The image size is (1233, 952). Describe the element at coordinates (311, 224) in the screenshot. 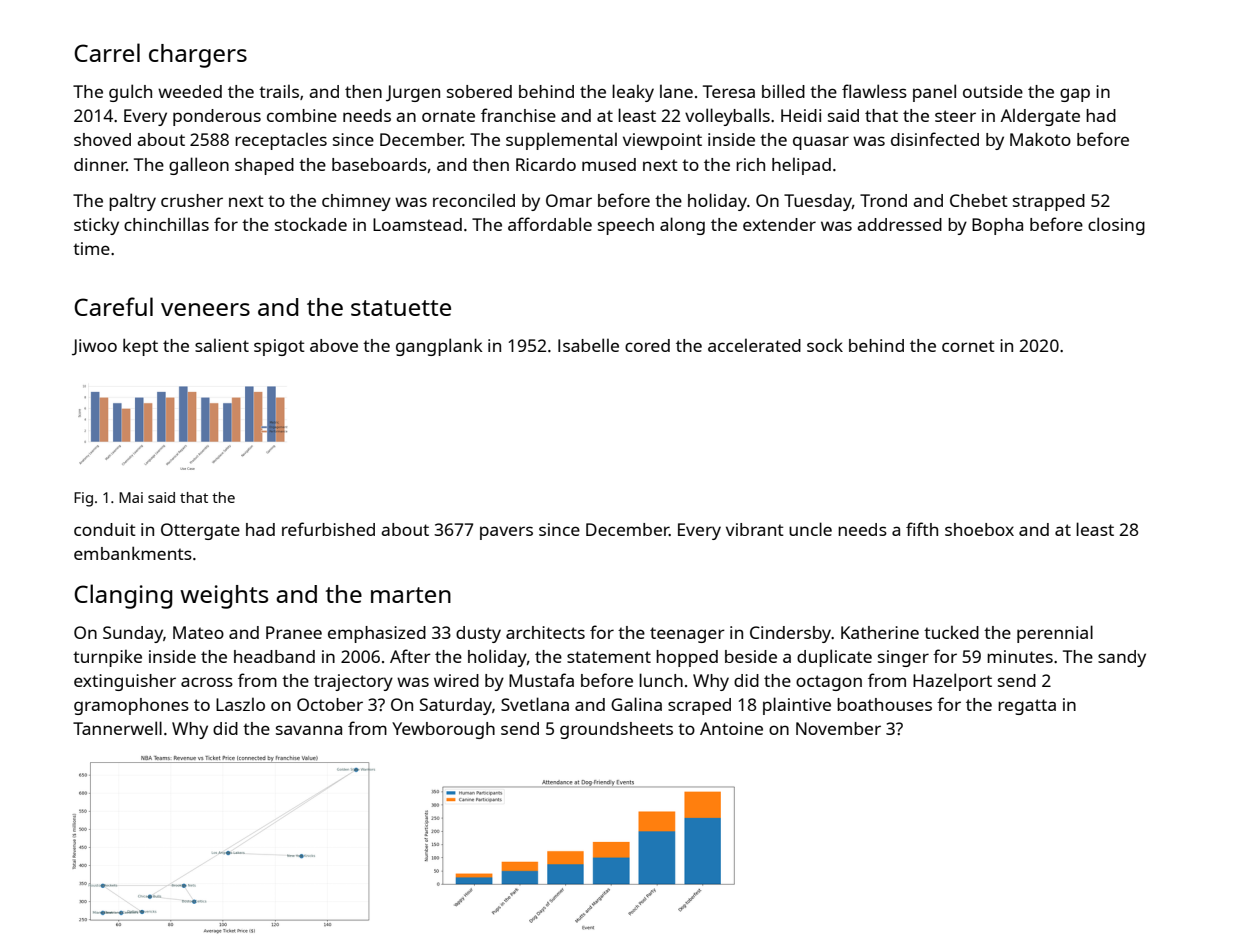

I see `stockade` at that location.
